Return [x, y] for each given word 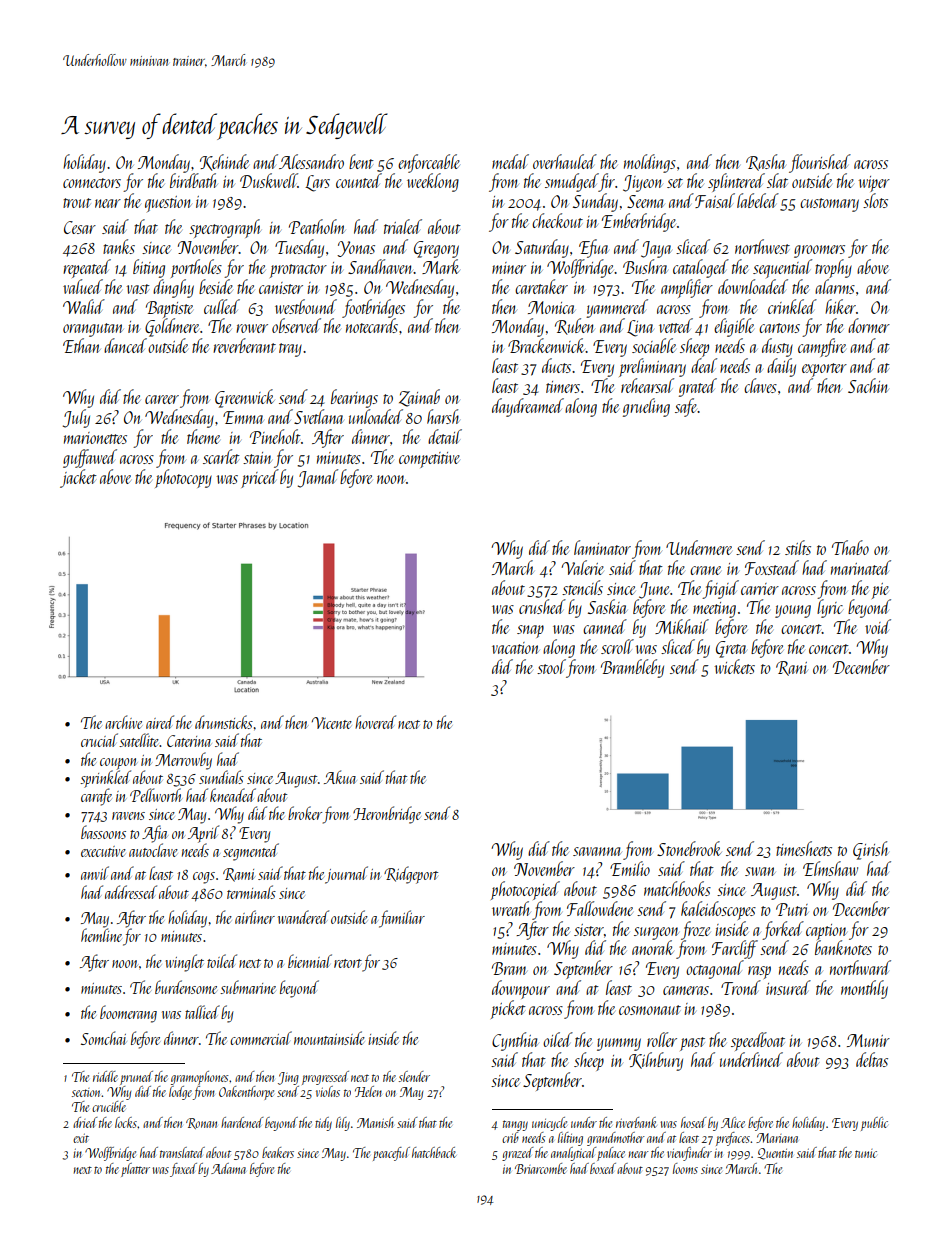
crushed [542, 606]
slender [414, 1076]
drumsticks [224, 722]
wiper [874, 184]
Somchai [103, 1038]
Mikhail [682, 626]
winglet [185, 963]
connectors [92, 183]
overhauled [565, 161]
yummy [619, 1044]
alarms [835, 286]
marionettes [95, 438]
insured [788, 987]
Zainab [419, 398]
